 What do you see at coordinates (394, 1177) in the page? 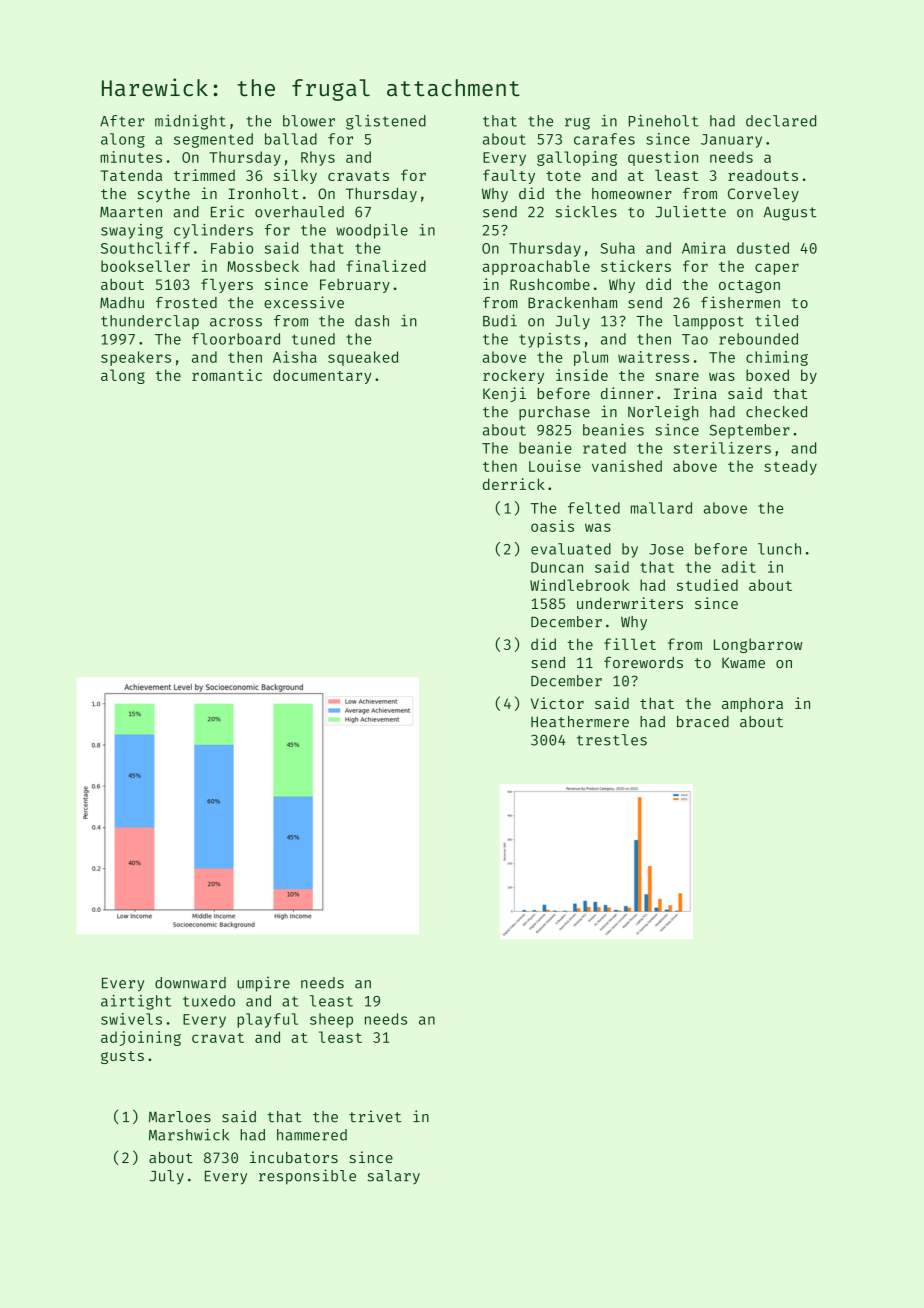
I see `salary` at bounding box center [394, 1177].
